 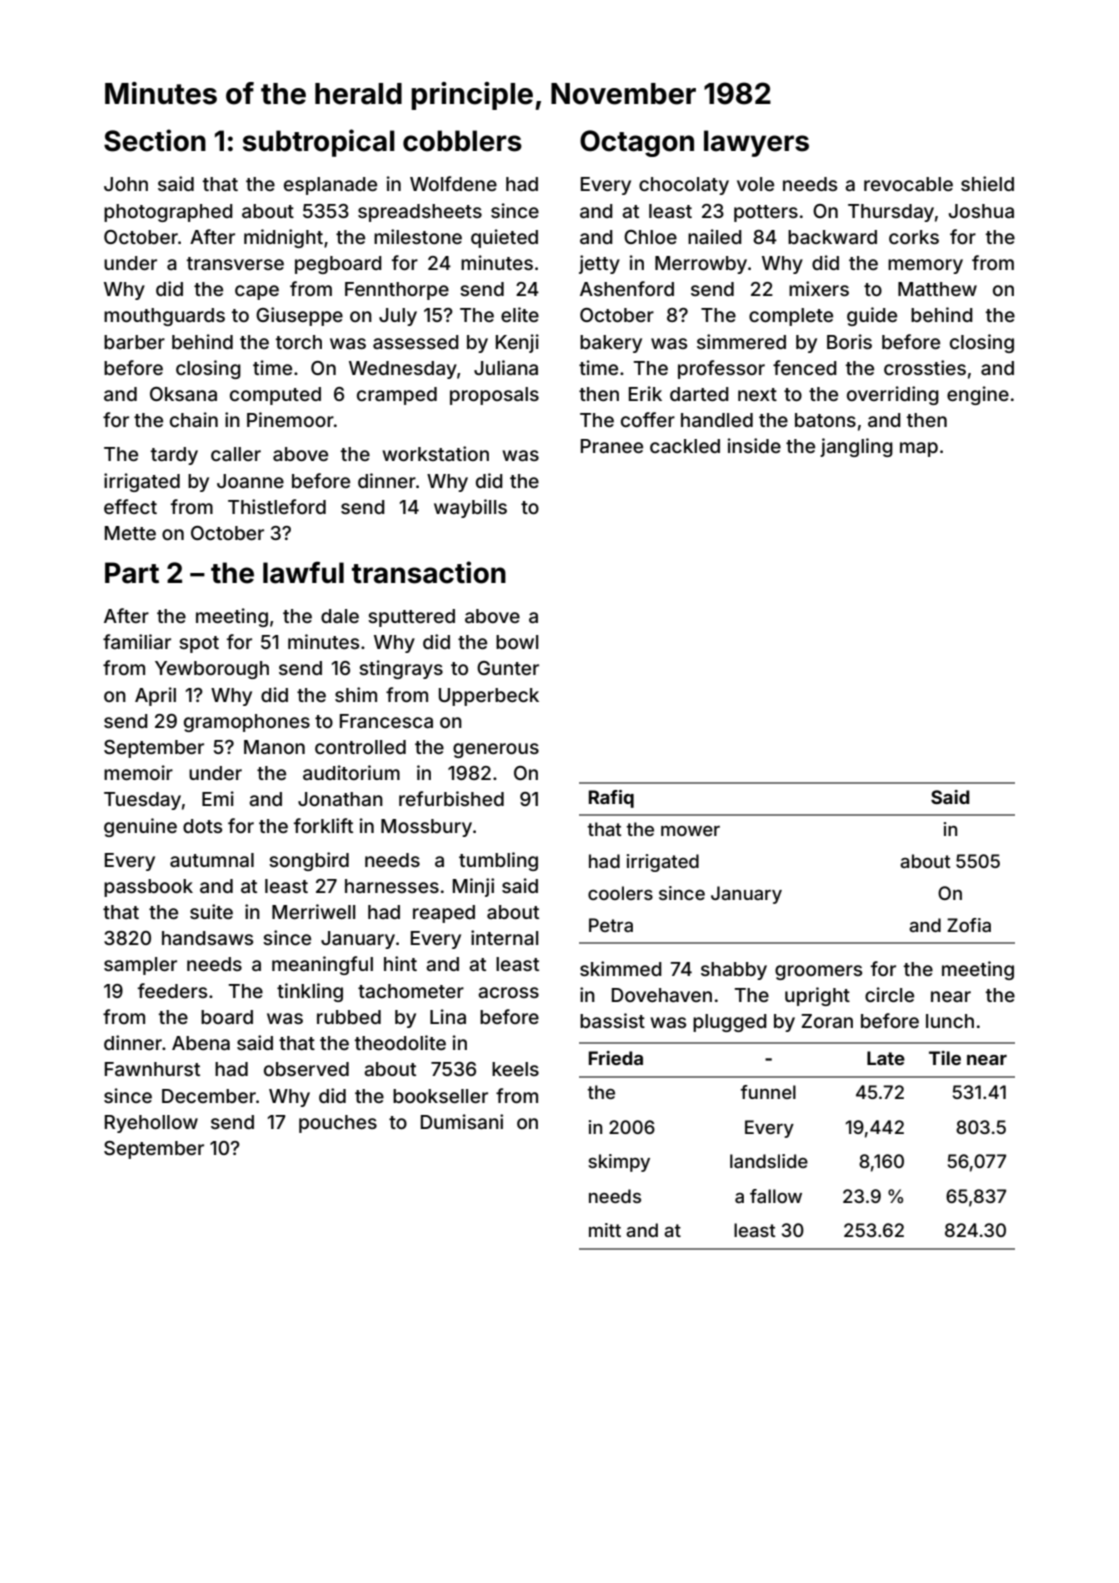 What do you see at coordinates (620, 893) in the image?
I see `coolers` at bounding box center [620, 893].
